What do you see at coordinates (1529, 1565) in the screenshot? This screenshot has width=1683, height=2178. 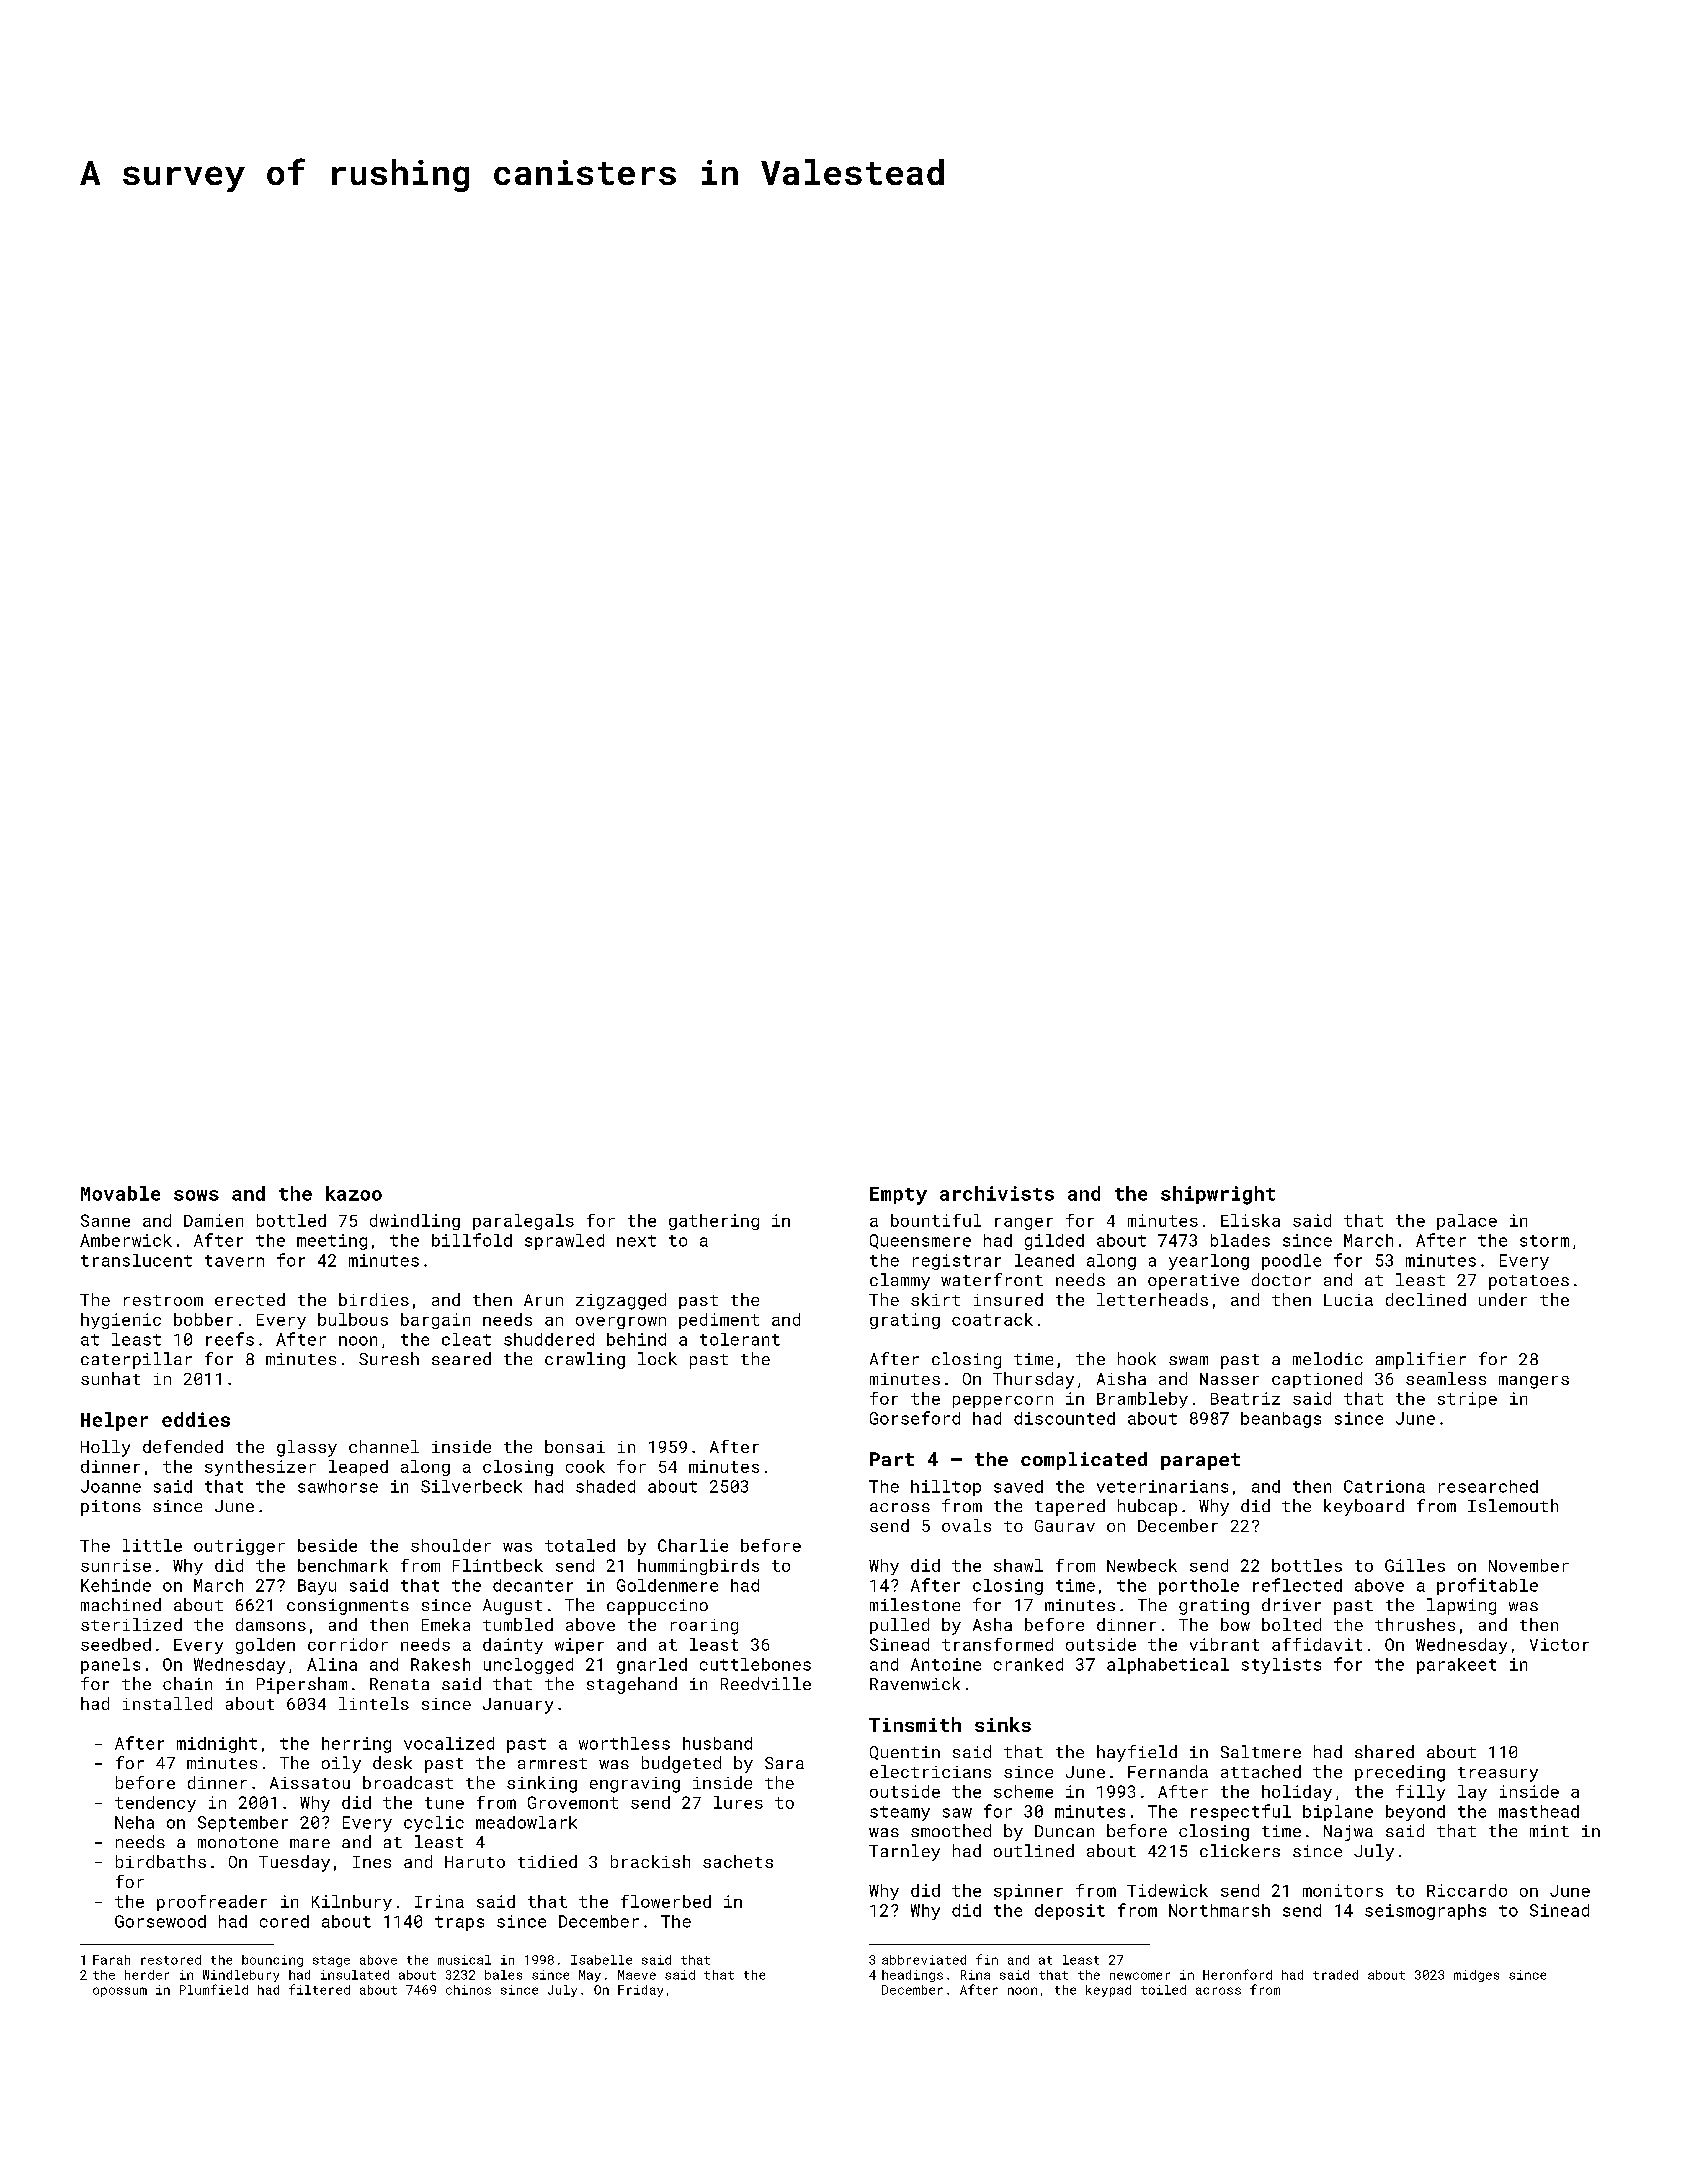 I see `November` at bounding box center [1529, 1565].
